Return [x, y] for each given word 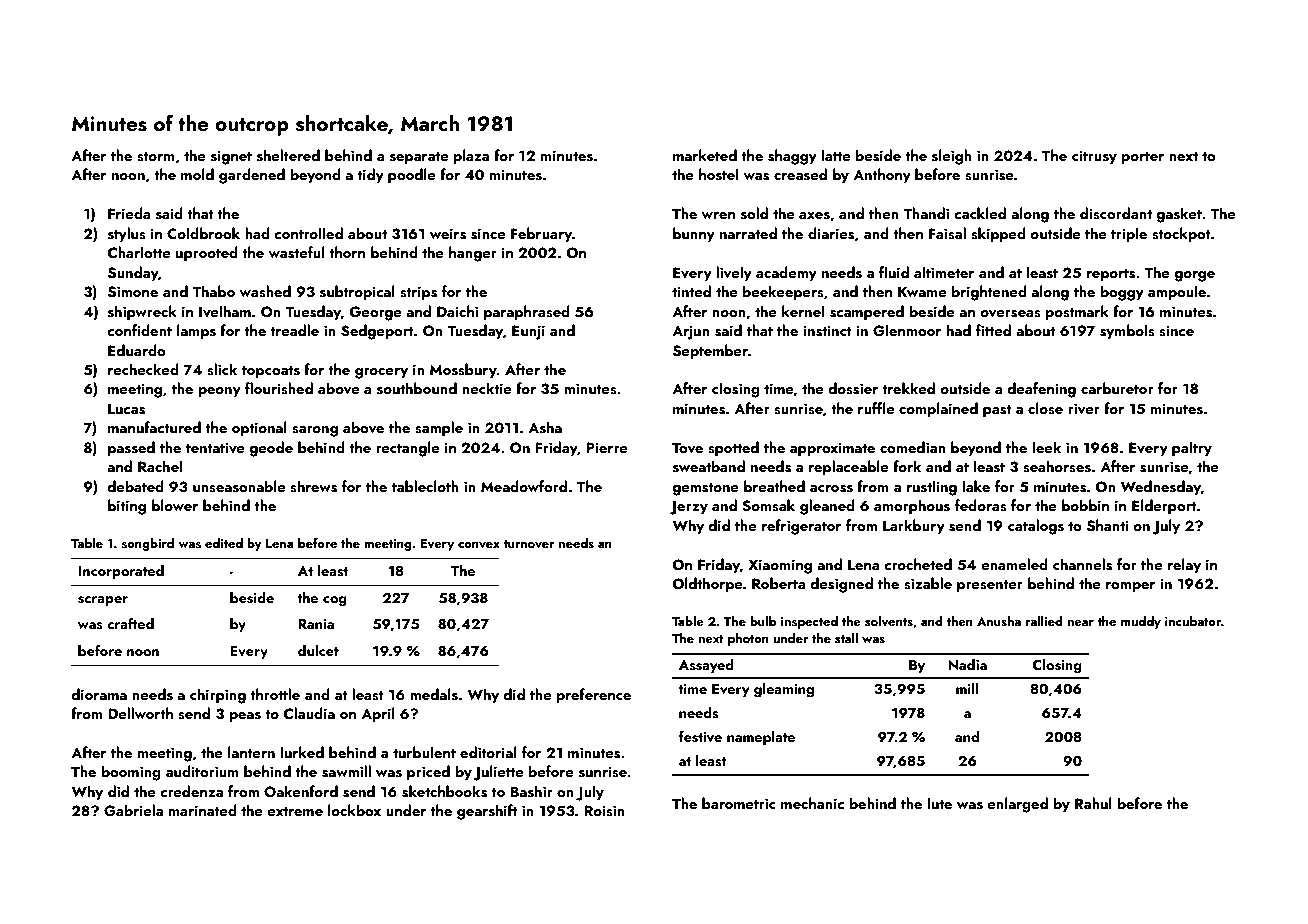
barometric [739, 803]
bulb [763, 621]
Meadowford [524, 486]
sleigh [952, 157]
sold [754, 213]
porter [1143, 158]
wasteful [296, 252]
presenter [990, 586]
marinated [203, 810]
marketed [705, 155]
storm [156, 157]
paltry [1192, 449]
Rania [316, 624]
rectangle [408, 449]
